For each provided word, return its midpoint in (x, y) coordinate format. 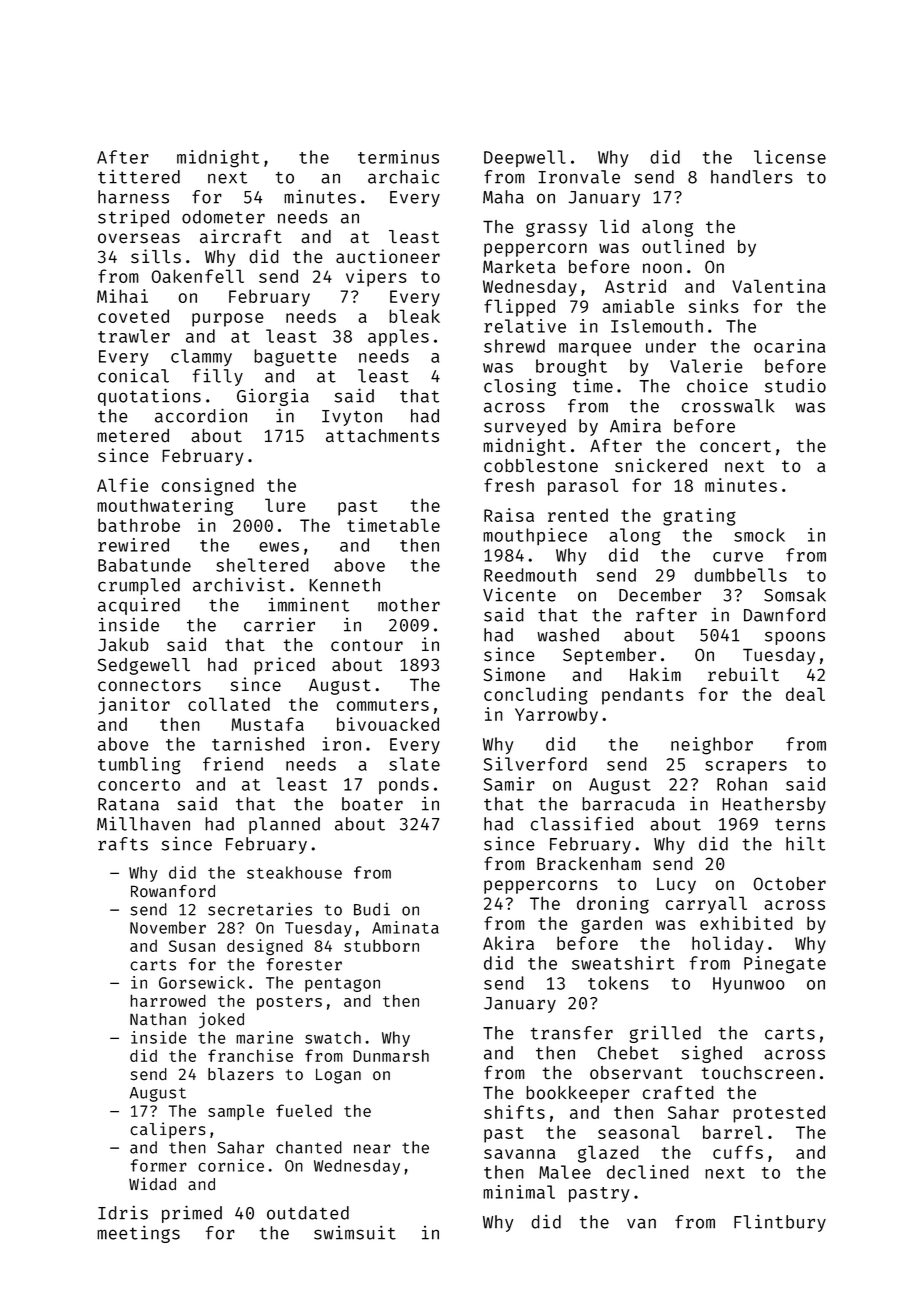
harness (133, 197)
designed (265, 947)
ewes (279, 547)
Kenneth (344, 585)
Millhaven (143, 824)
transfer (571, 1033)
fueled (304, 1110)
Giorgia (273, 397)
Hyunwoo (749, 985)
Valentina (778, 286)
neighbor (712, 746)
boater (372, 804)
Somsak (795, 595)
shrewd (514, 346)
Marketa (519, 267)
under (671, 346)
